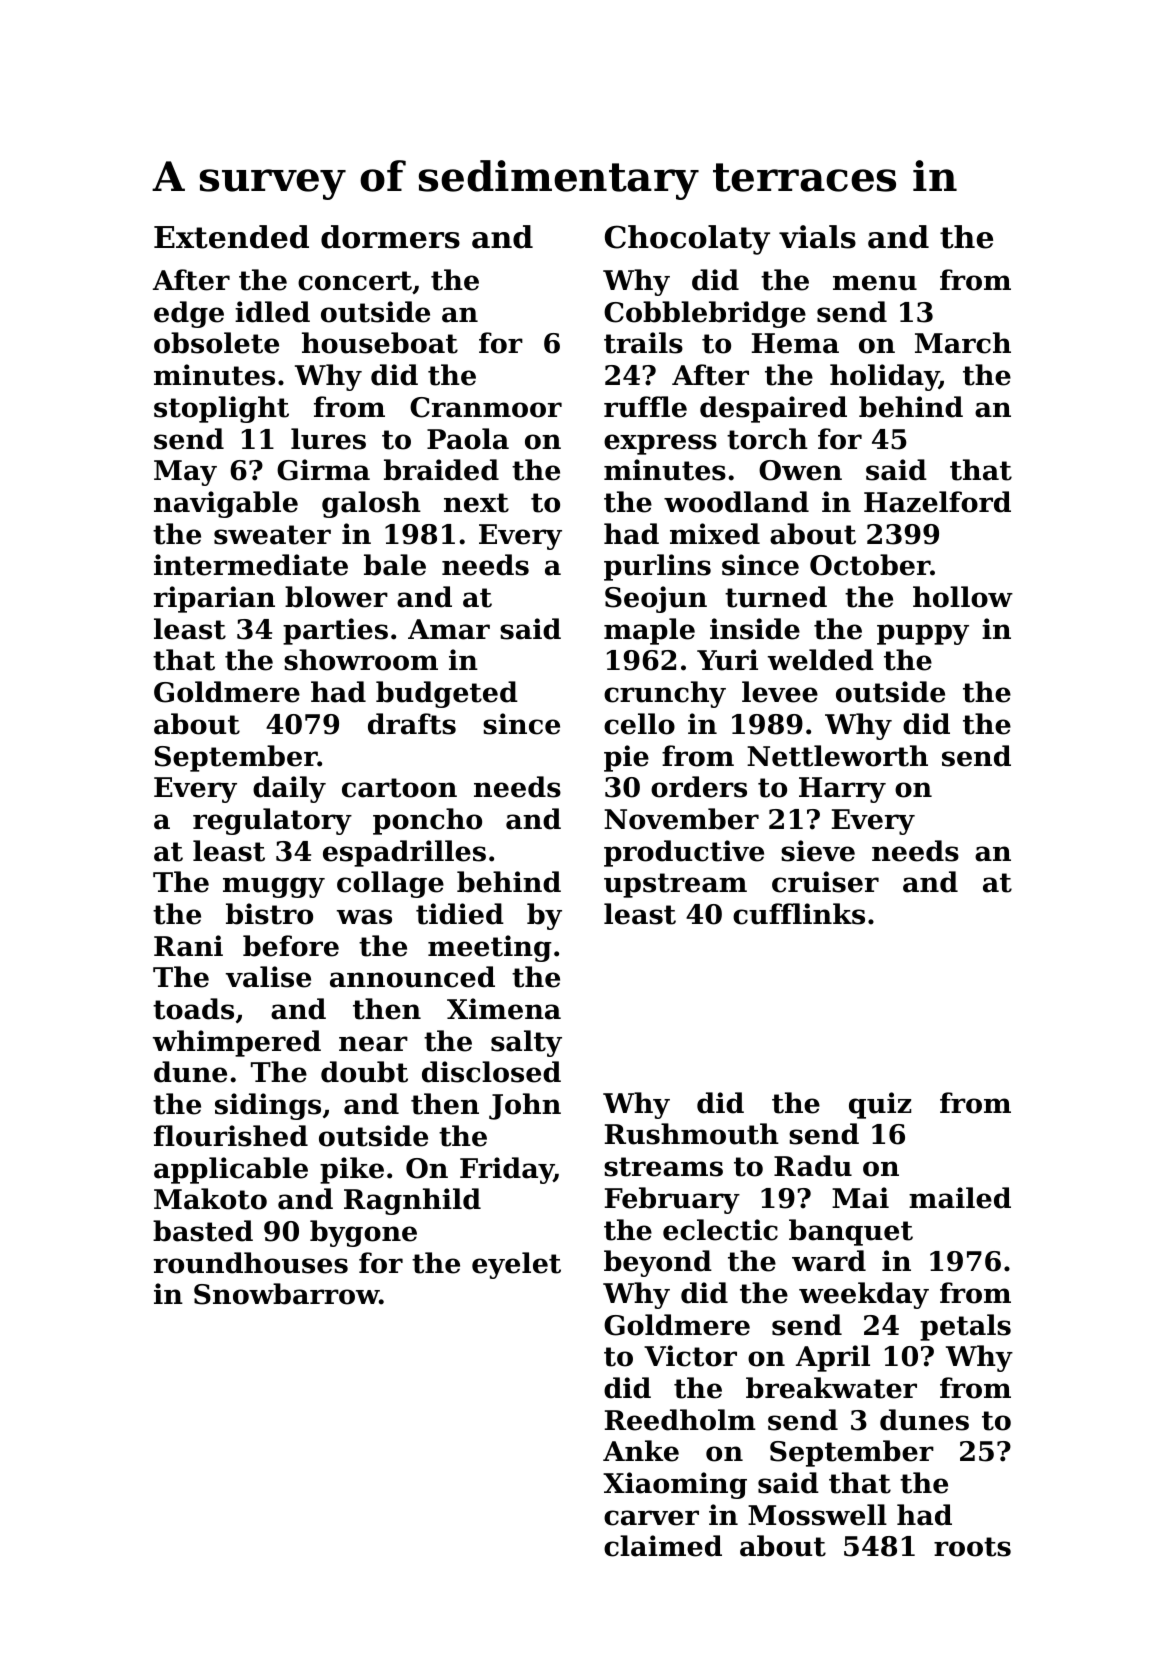 This document has height=1654, width=1165. What do you see at coordinates (687, 240) in the document?
I see `Chocolaty` at bounding box center [687, 240].
